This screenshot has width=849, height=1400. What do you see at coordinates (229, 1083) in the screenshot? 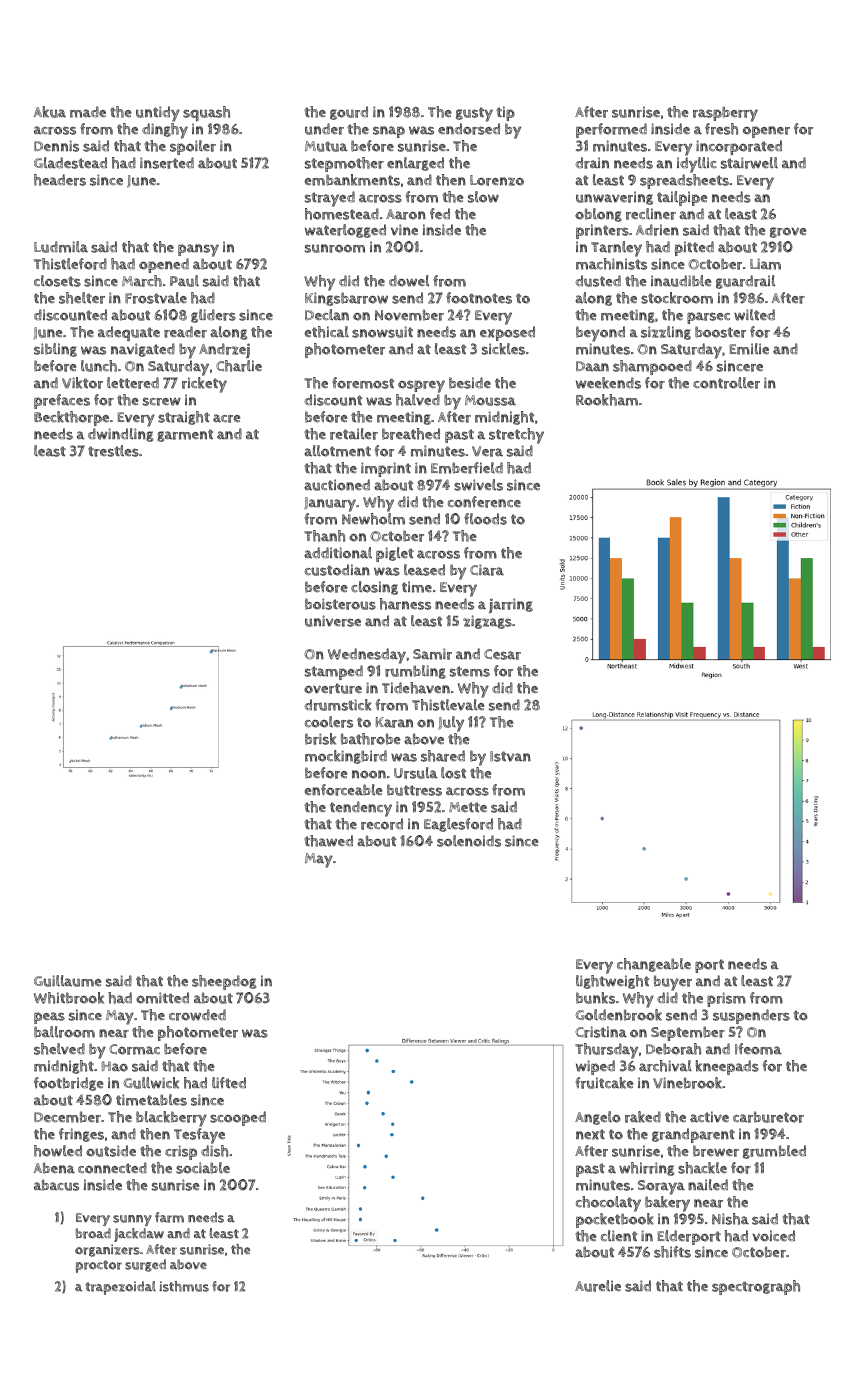
I see `lifted` at bounding box center [229, 1083].
